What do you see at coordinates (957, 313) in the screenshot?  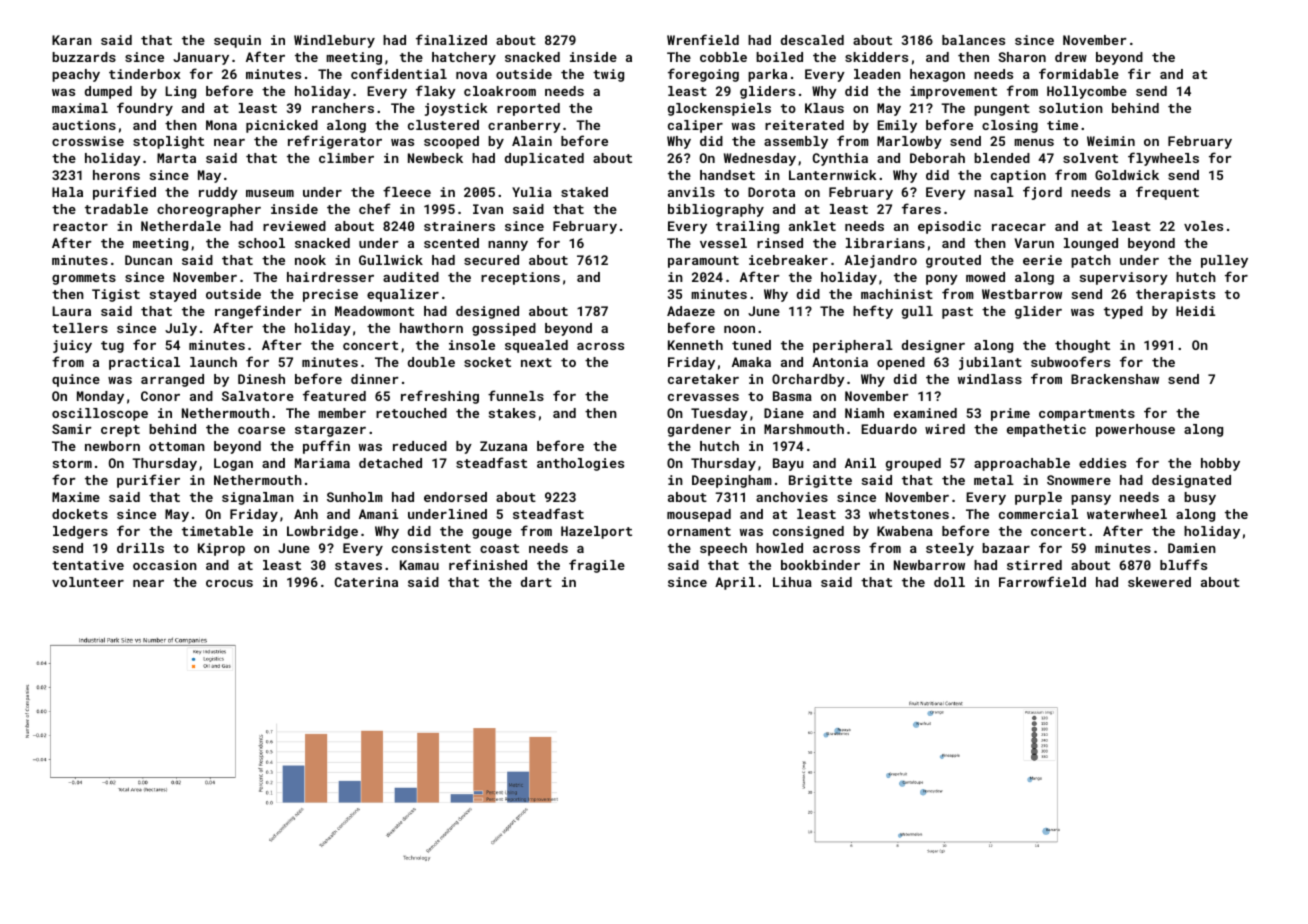 I see `past` at bounding box center [957, 313].
